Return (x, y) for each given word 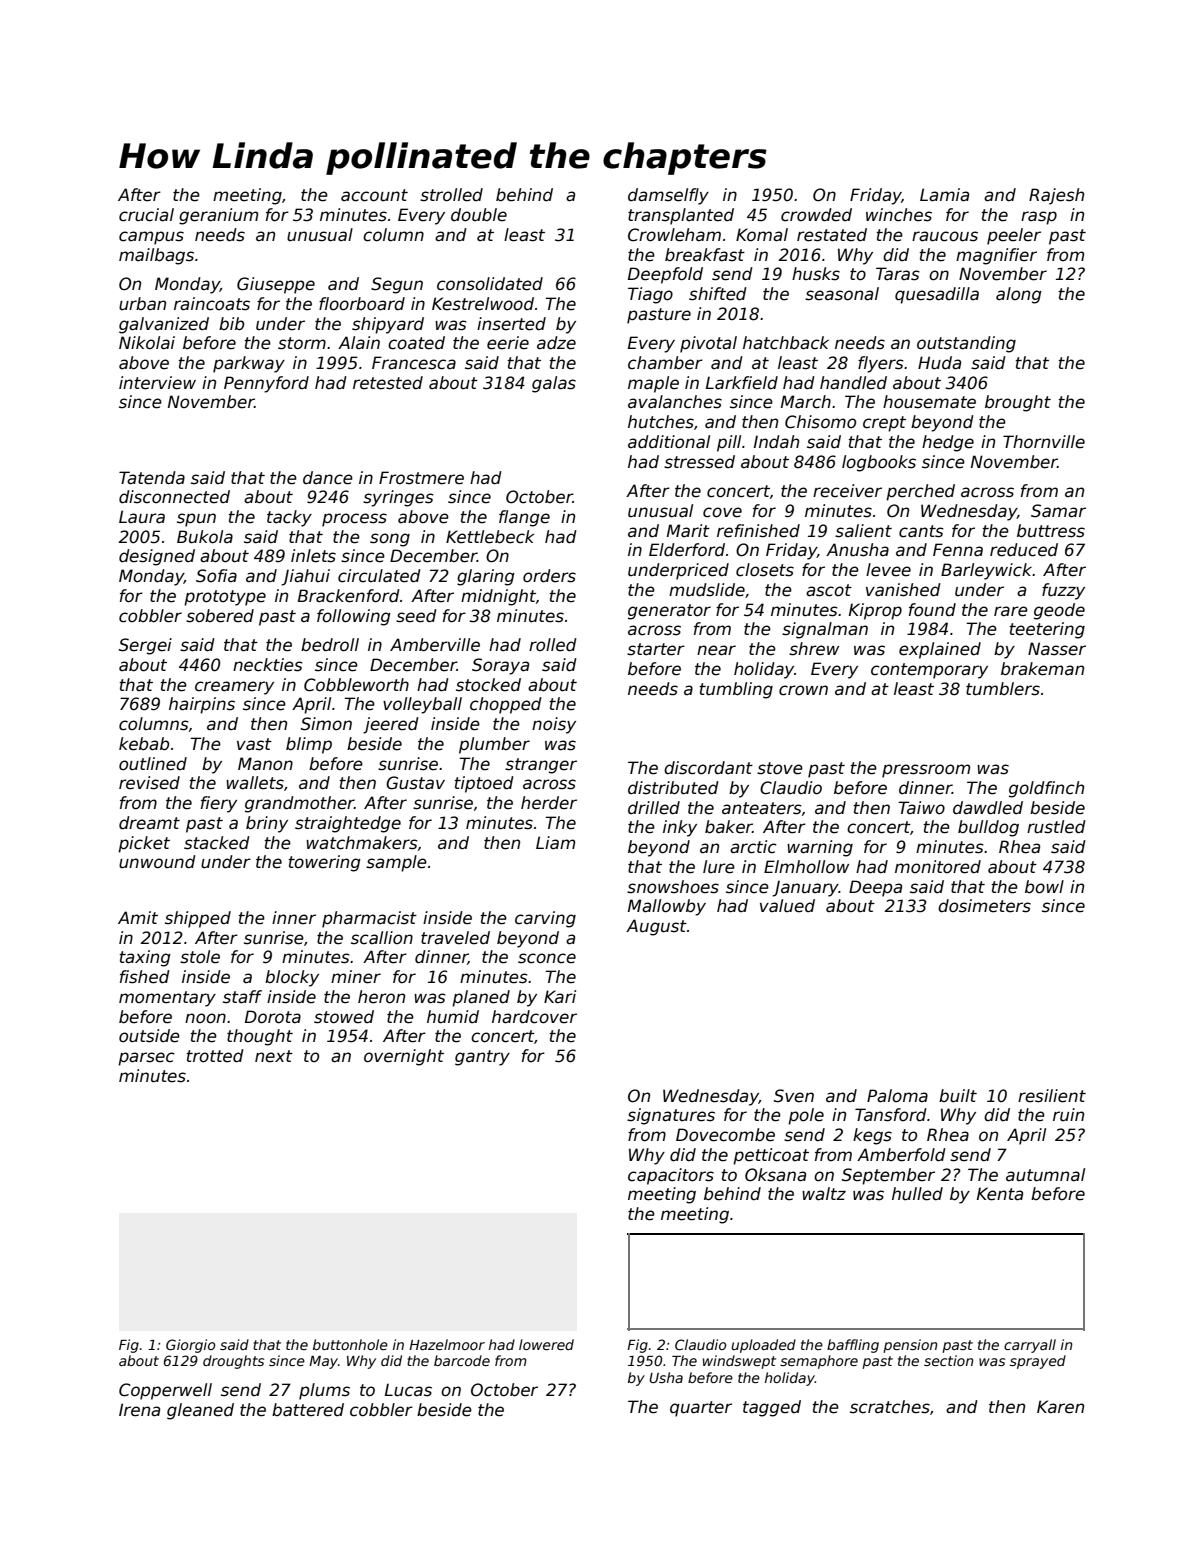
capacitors (671, 1176)
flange (524, 518)
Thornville (1044, 442)
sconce (547, 958)
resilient (1052, 1096)
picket (144, 844)
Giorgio (190, 1346)
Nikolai (147, 343)
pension (910, 1346)
